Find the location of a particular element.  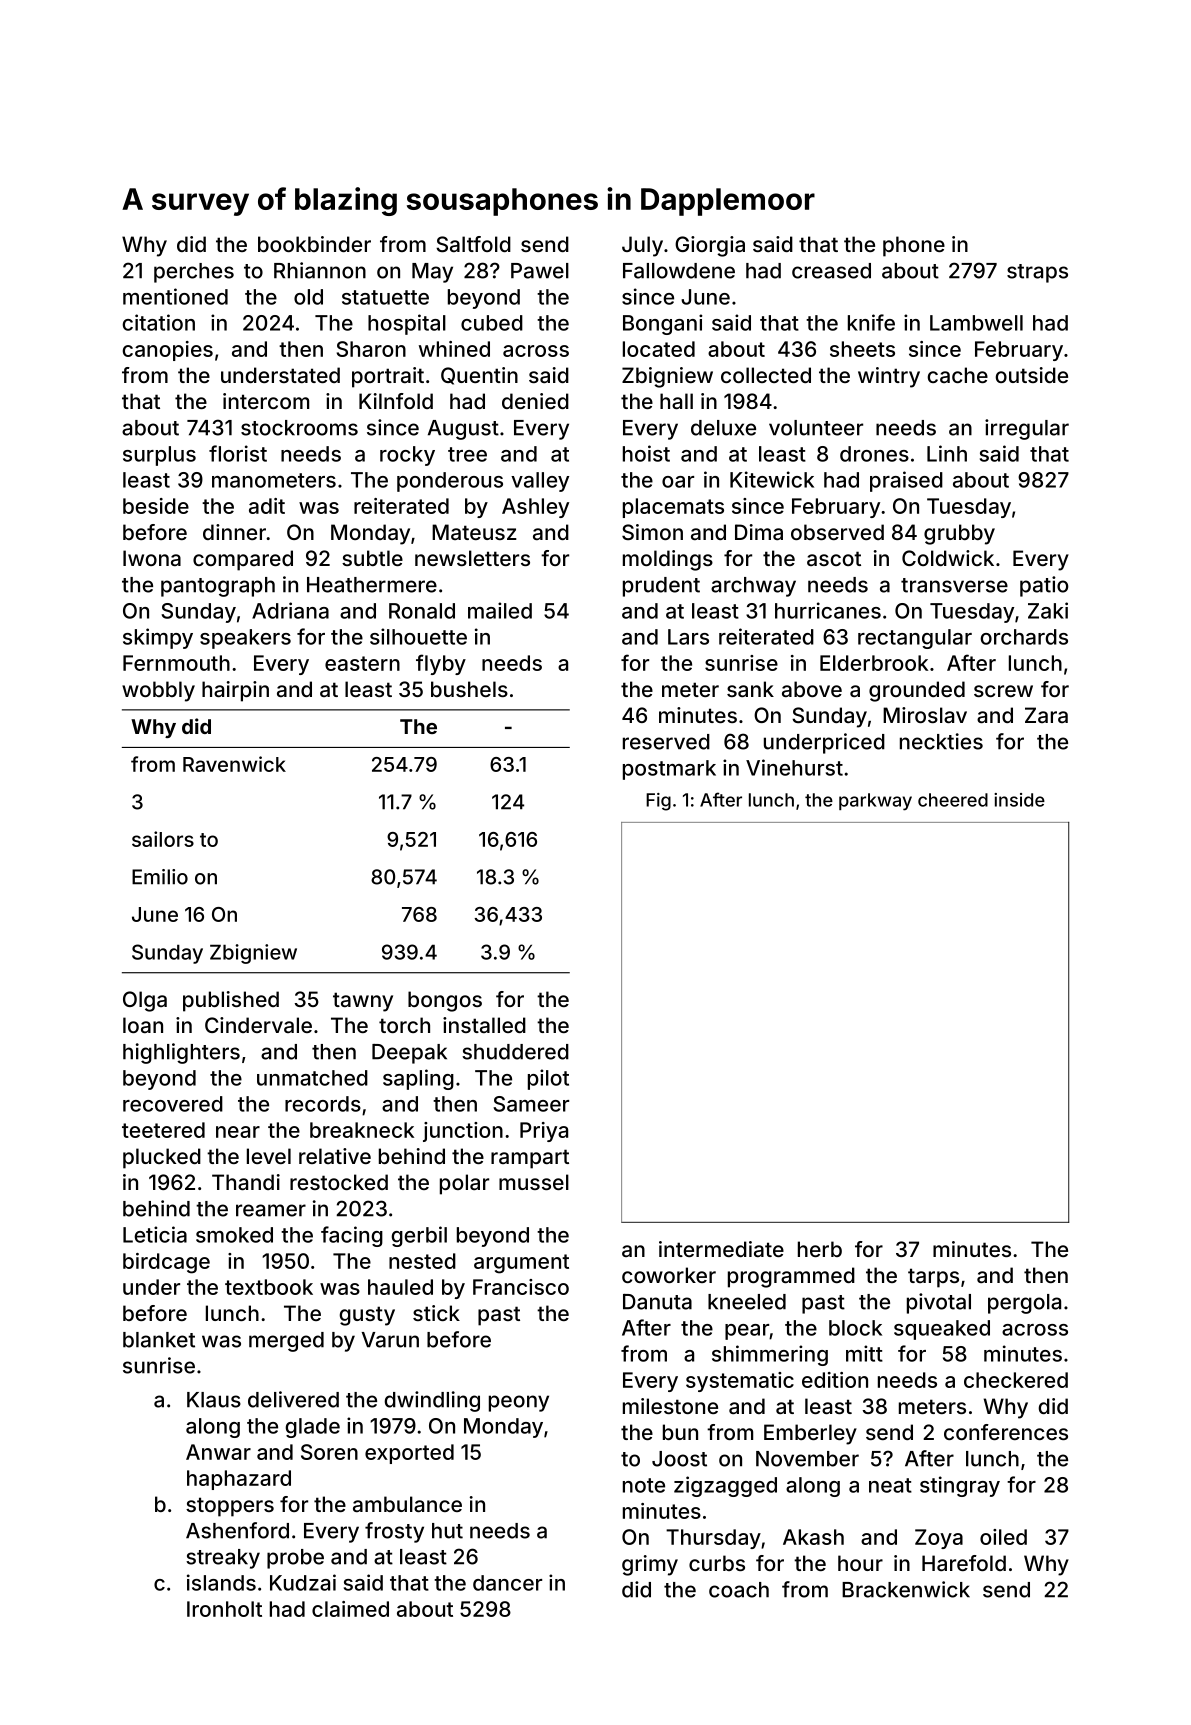

herb is located at coordinates (820, 1249).
